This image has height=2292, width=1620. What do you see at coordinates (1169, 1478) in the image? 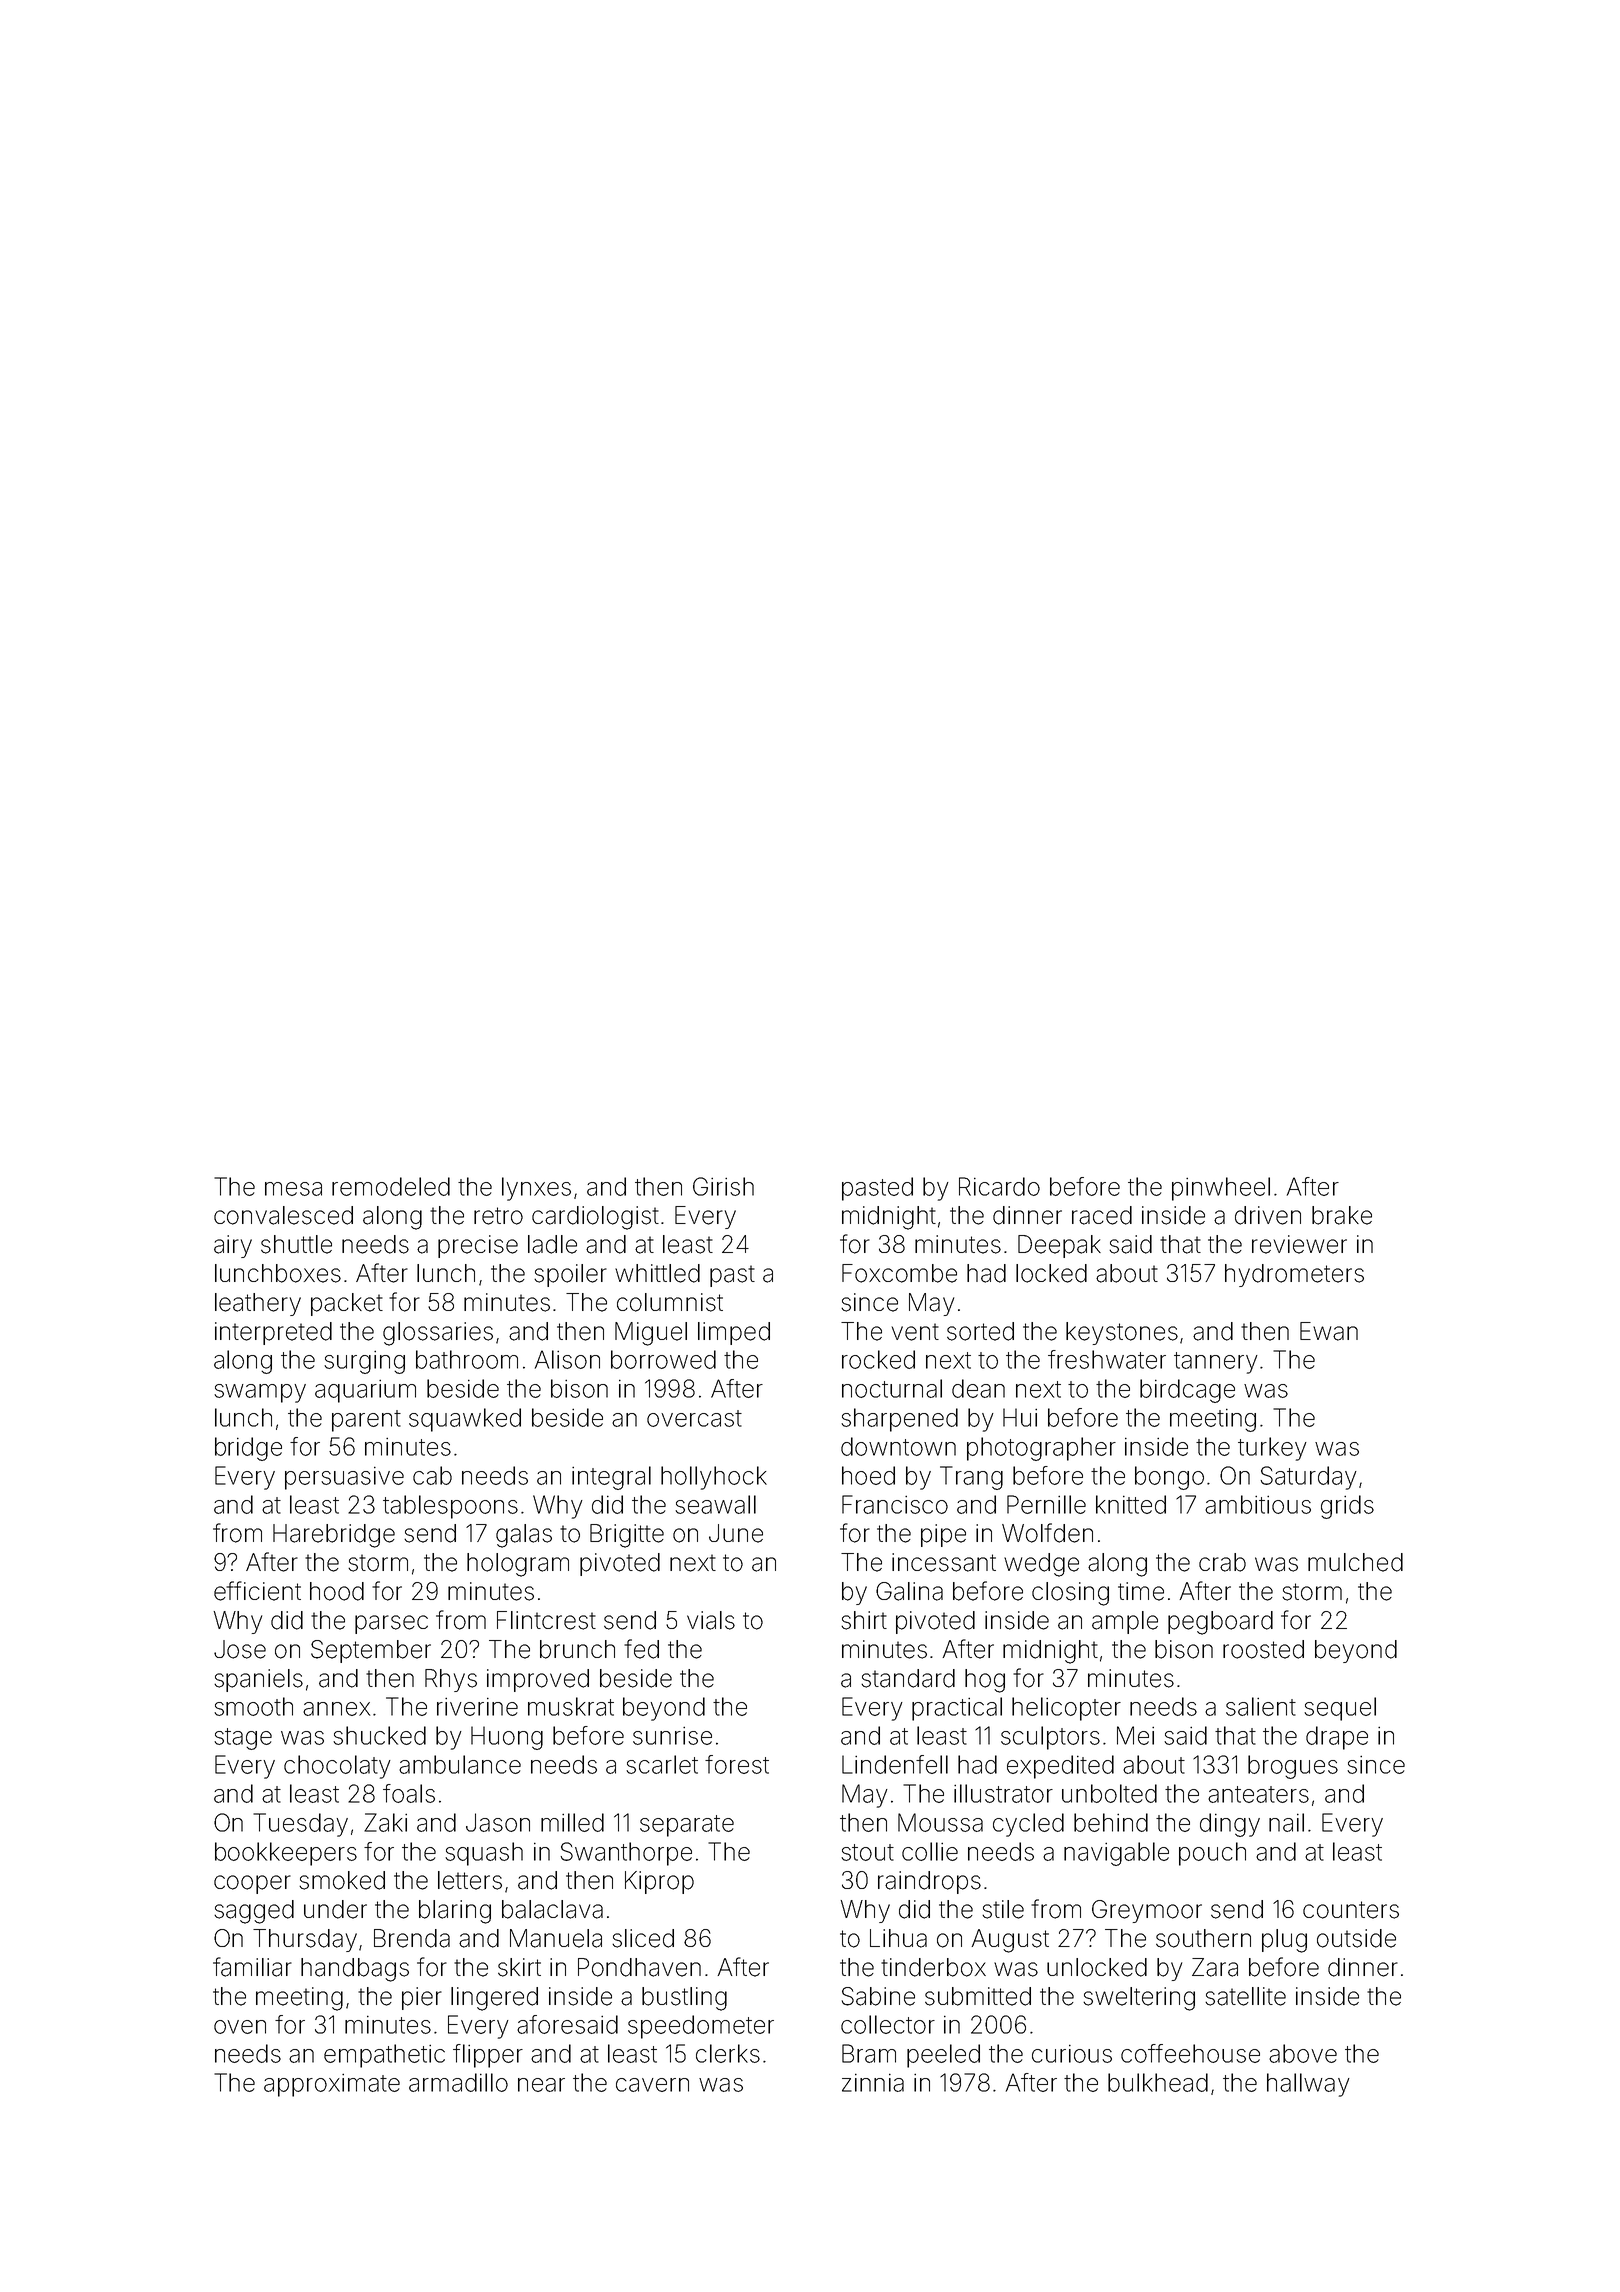
I see `bongo` at bounding box center [1169, 1478].
